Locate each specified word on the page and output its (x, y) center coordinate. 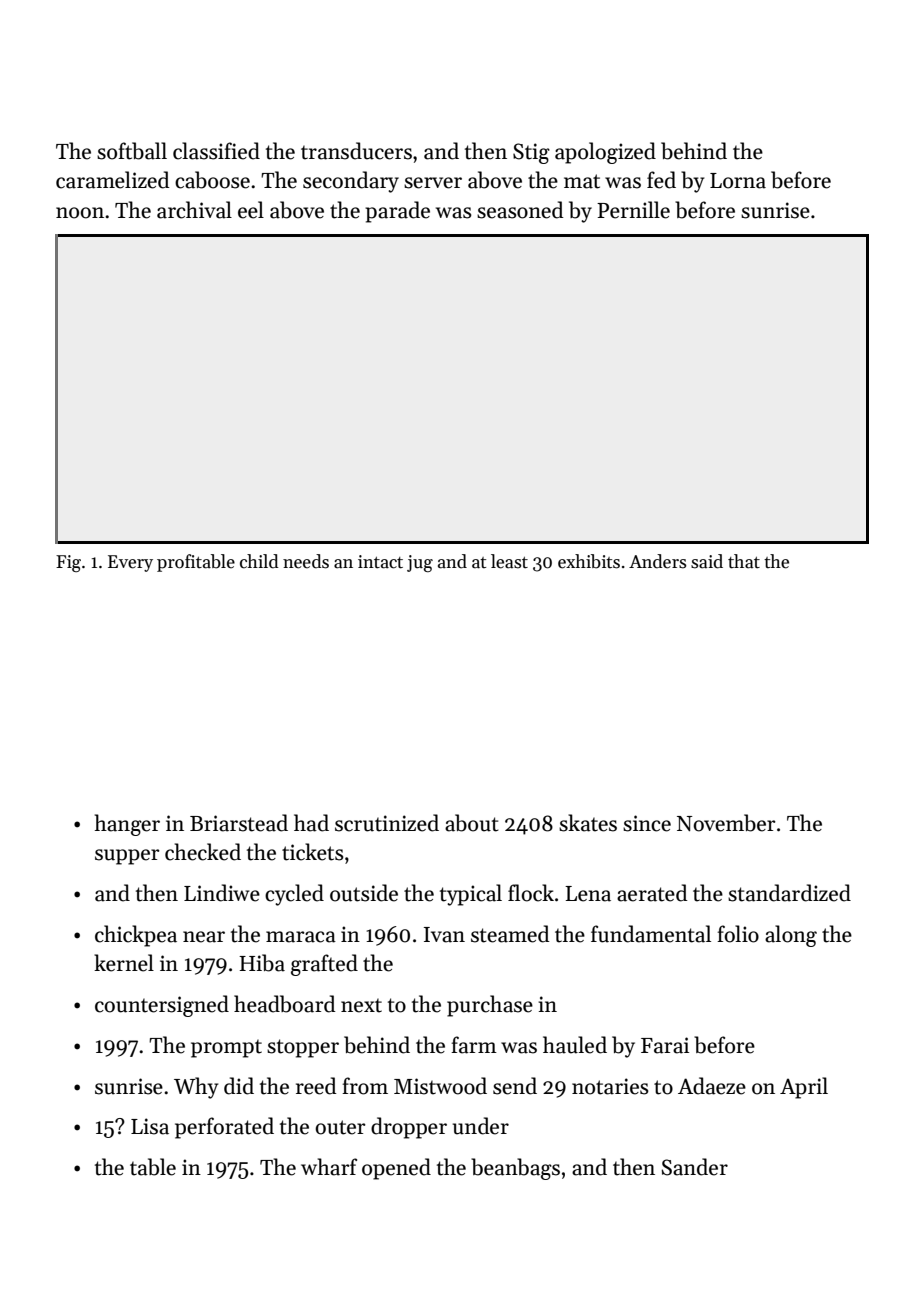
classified (216, 151)
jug (420, 563)
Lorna (738, 181)
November (726, 823)
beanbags (515, 1169)
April (804, 1088)
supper (127, 857)
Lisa (150, 1126)
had (311, 823)
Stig (531, 153)
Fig (68, 563)
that (744, 561)
